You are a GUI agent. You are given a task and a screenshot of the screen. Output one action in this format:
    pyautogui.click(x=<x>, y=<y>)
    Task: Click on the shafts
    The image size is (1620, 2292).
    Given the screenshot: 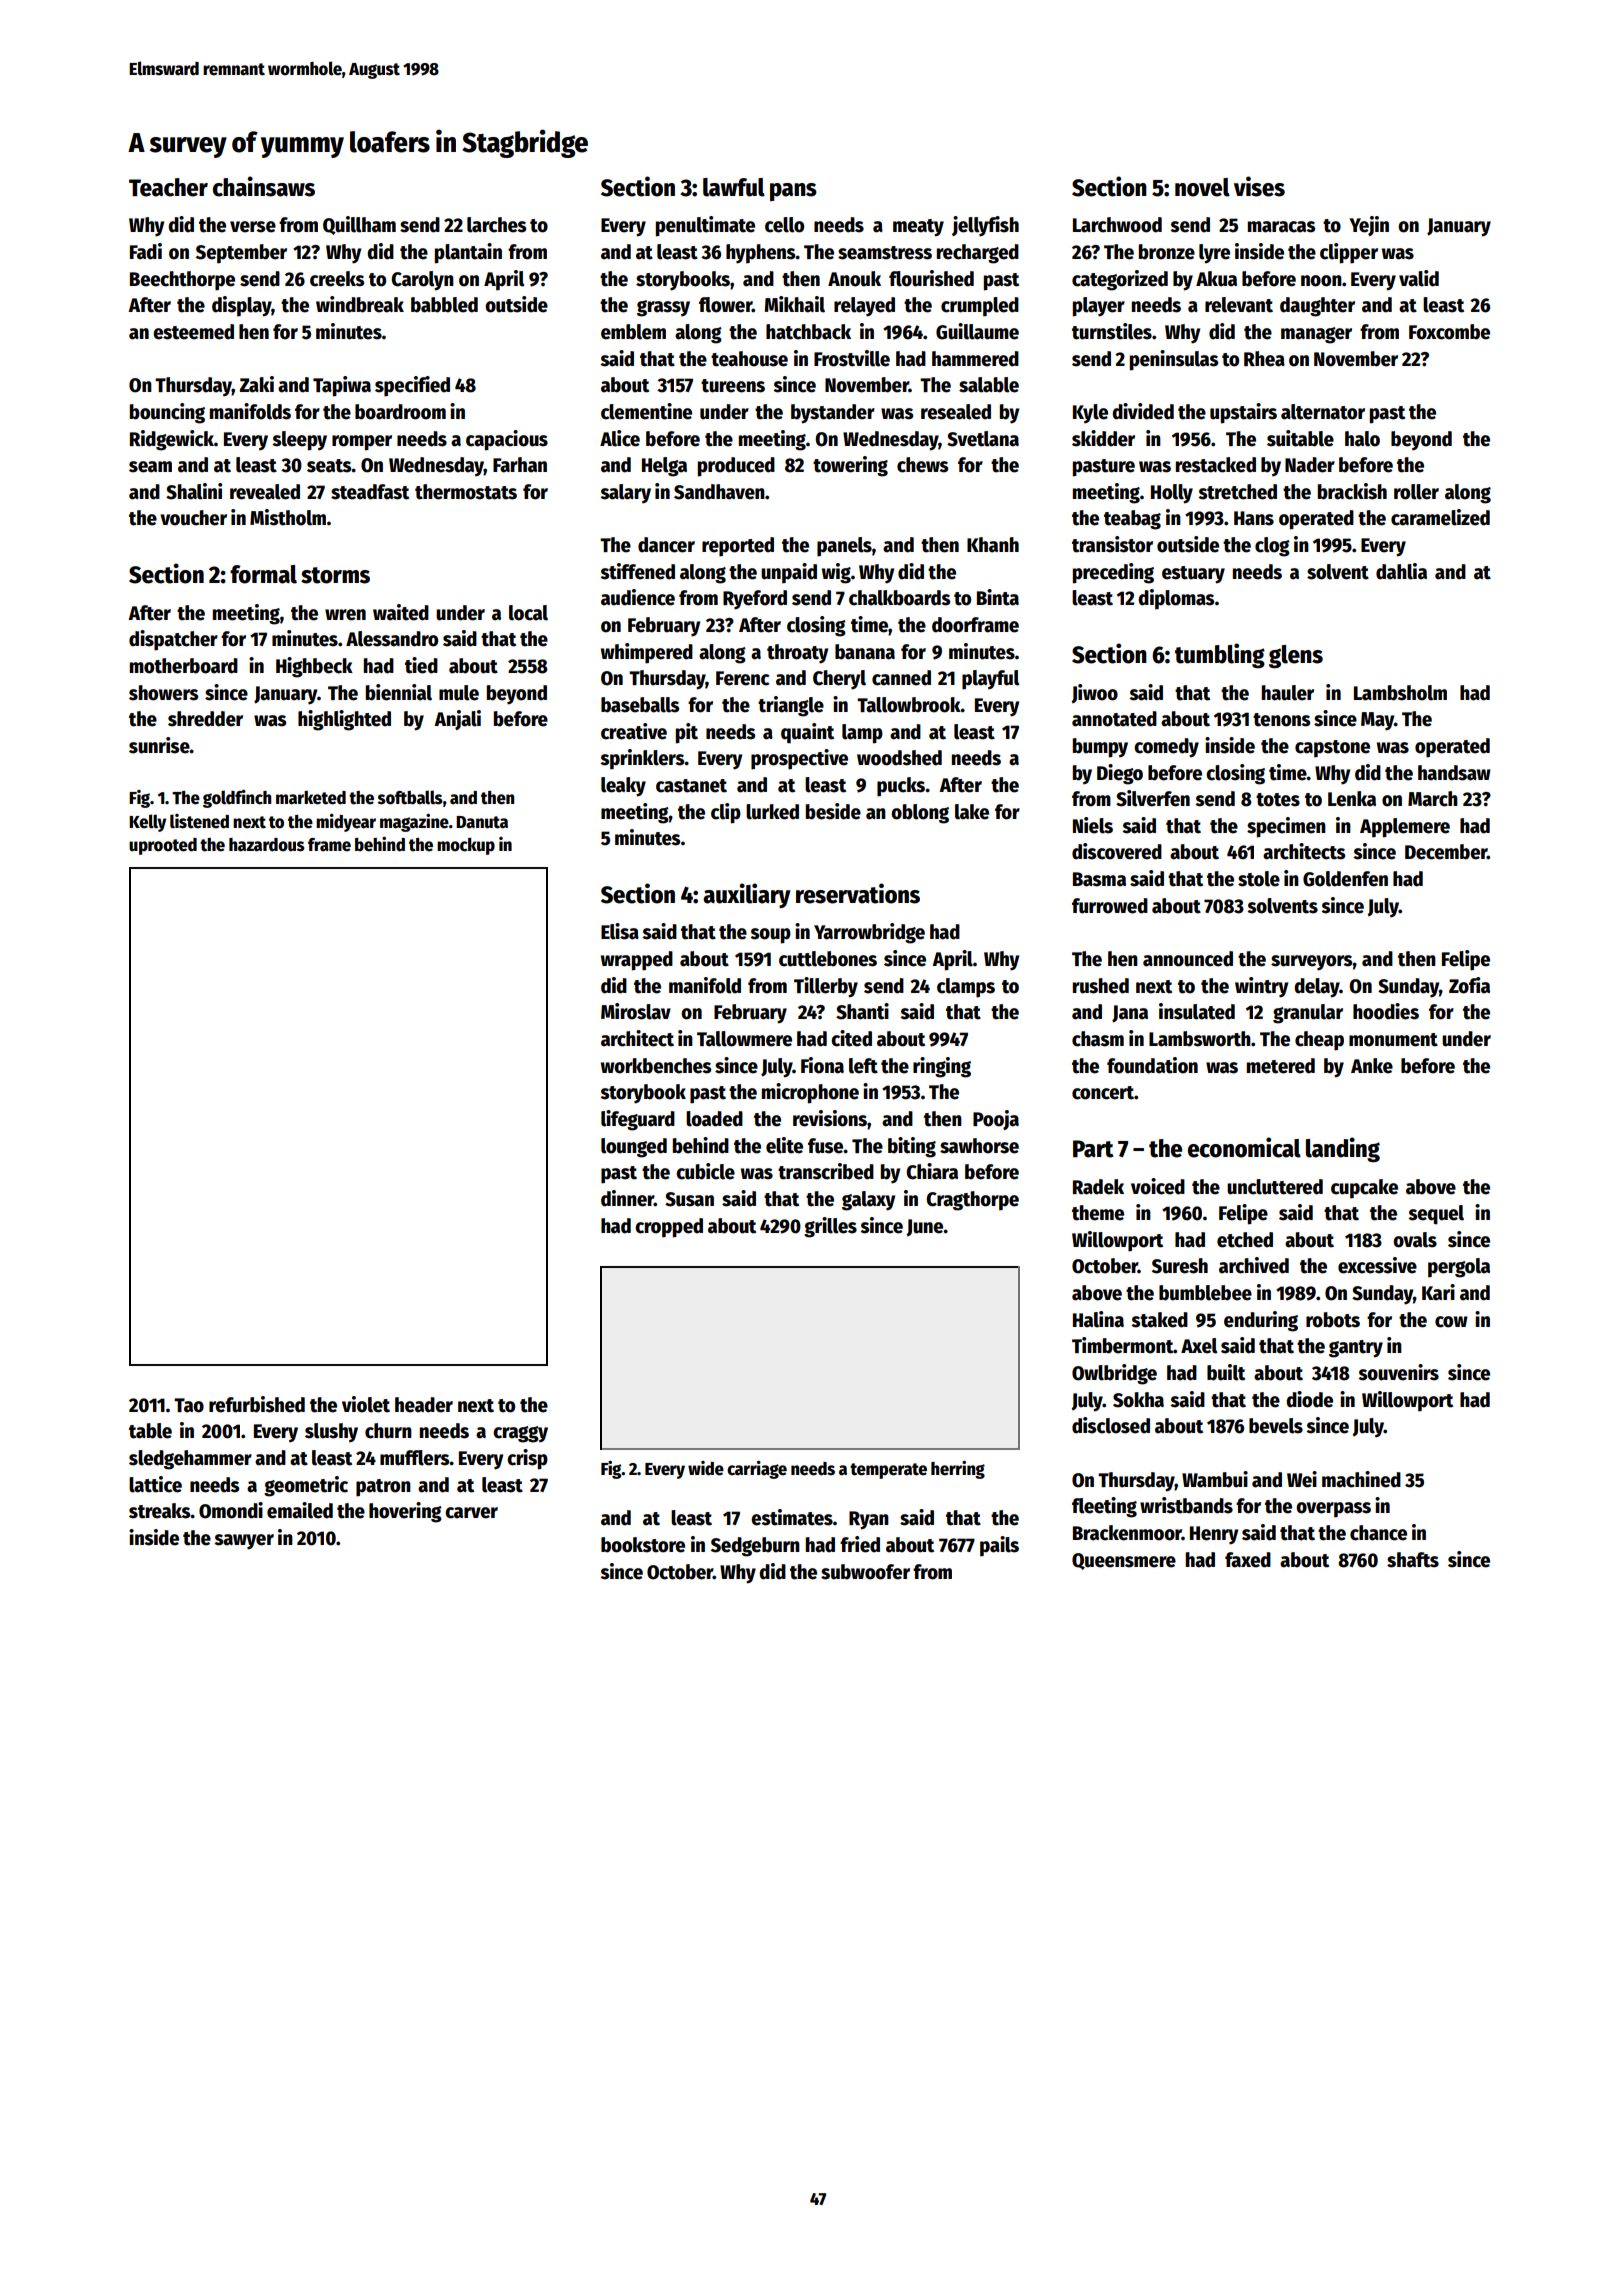 What is the action you would take?
    pyautogui.click(x=1413, y=1560)
